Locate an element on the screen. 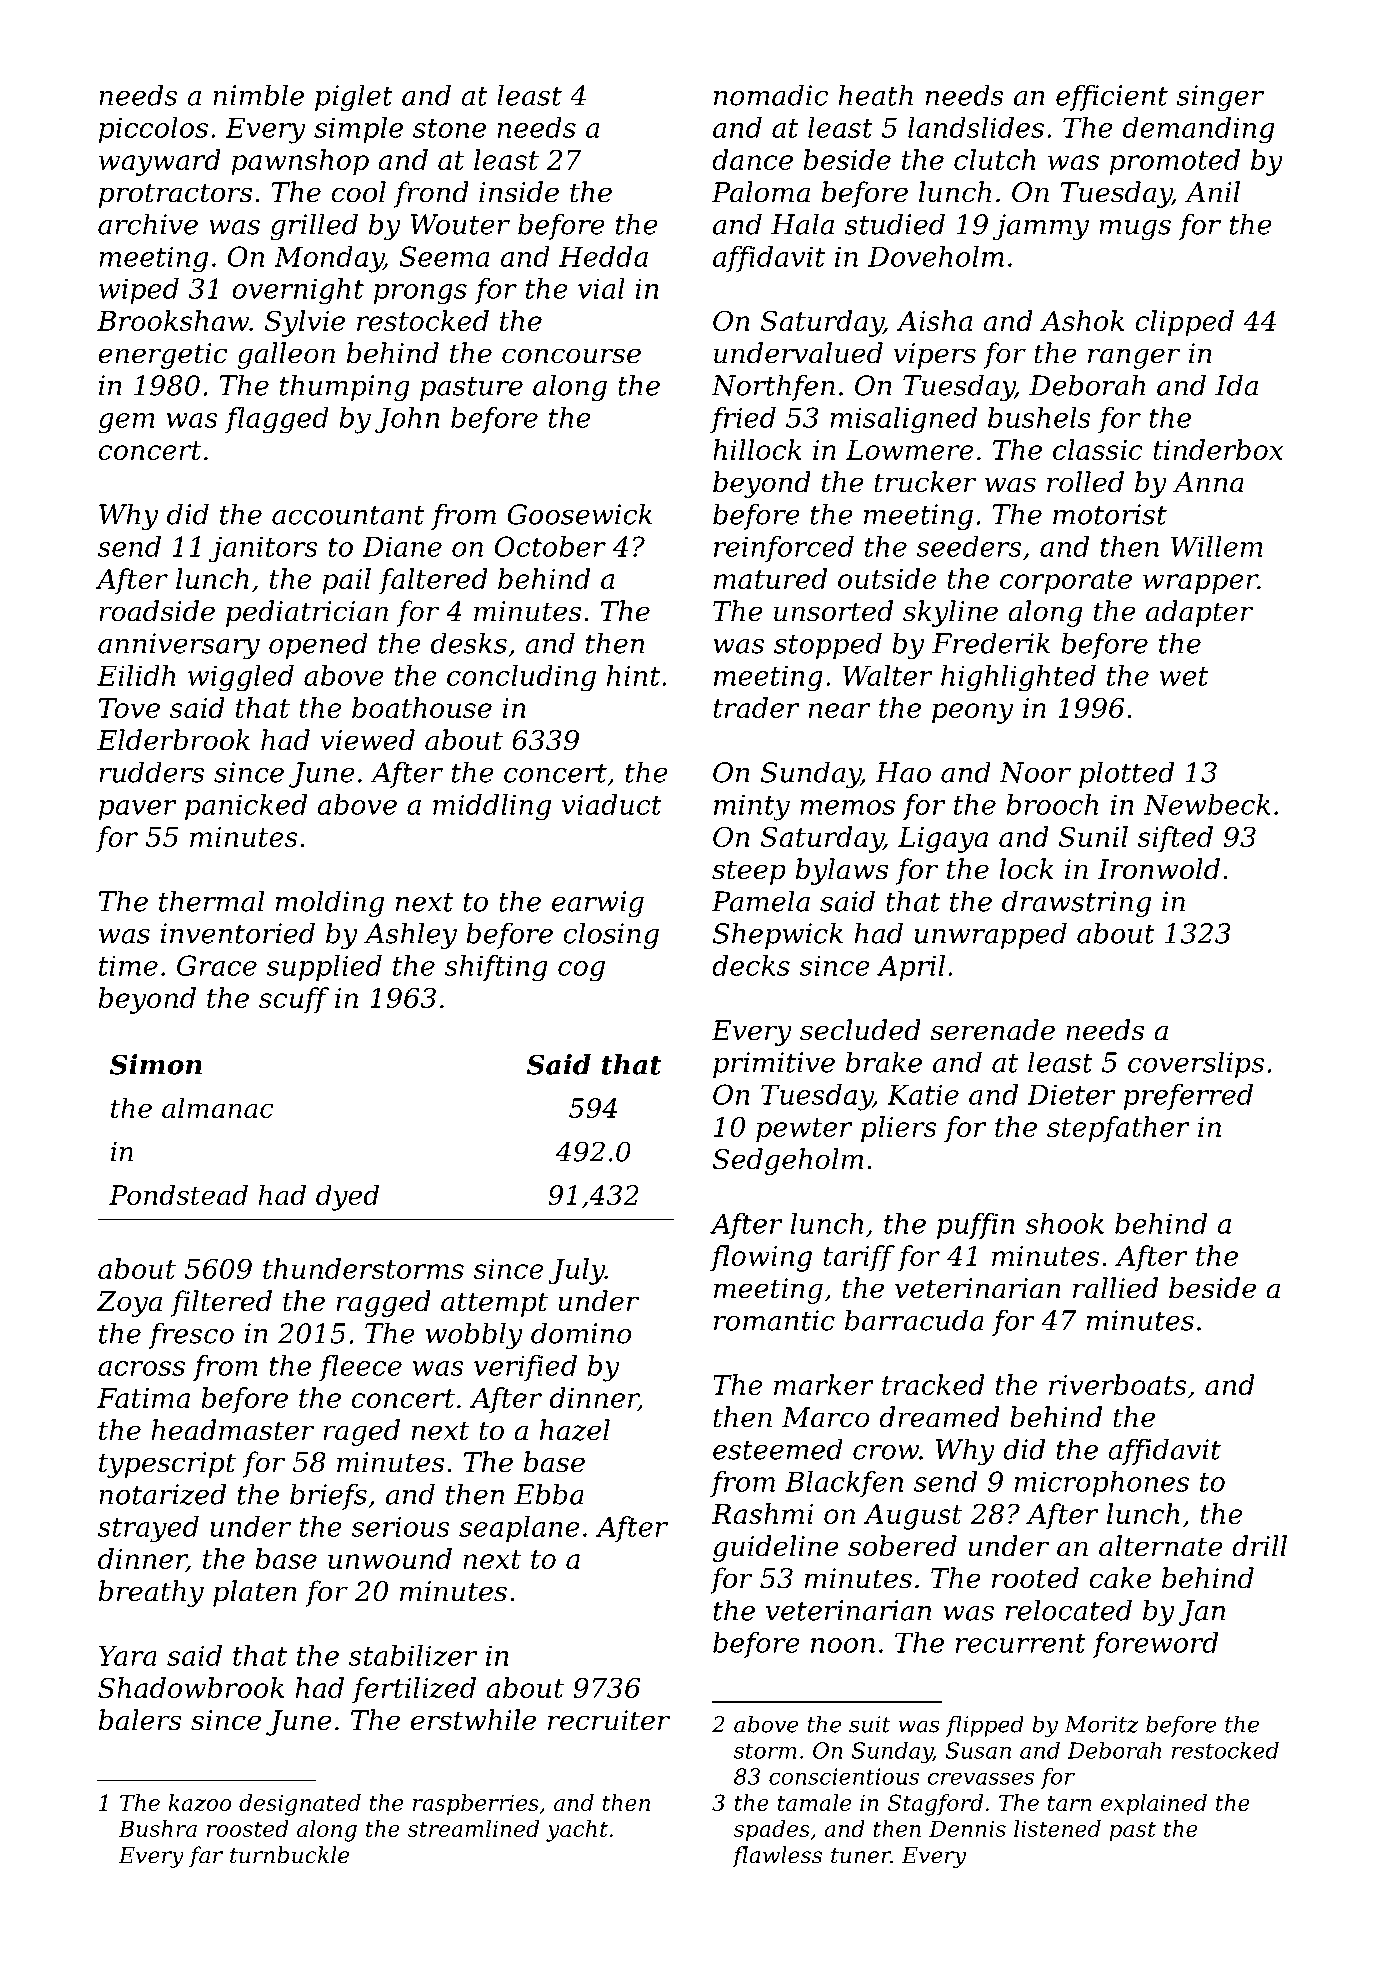 This screenshot has width=1386, height=1969. Goosewick is located at coordinates (580, 514).
